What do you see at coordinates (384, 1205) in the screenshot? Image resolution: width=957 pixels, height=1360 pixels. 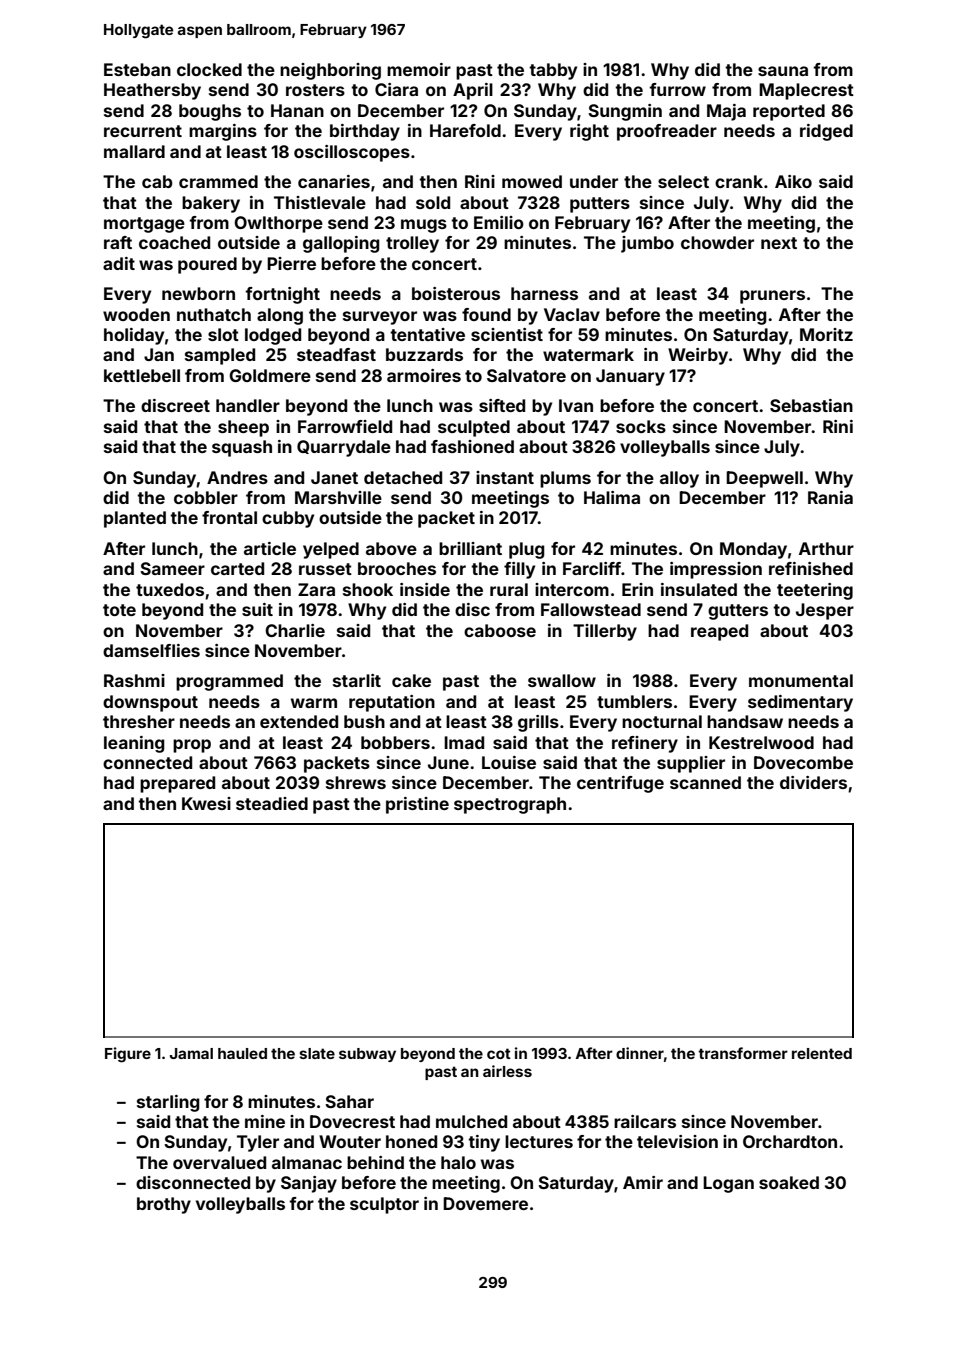 I see `sculptor` at bounding box center [384, 1205].
